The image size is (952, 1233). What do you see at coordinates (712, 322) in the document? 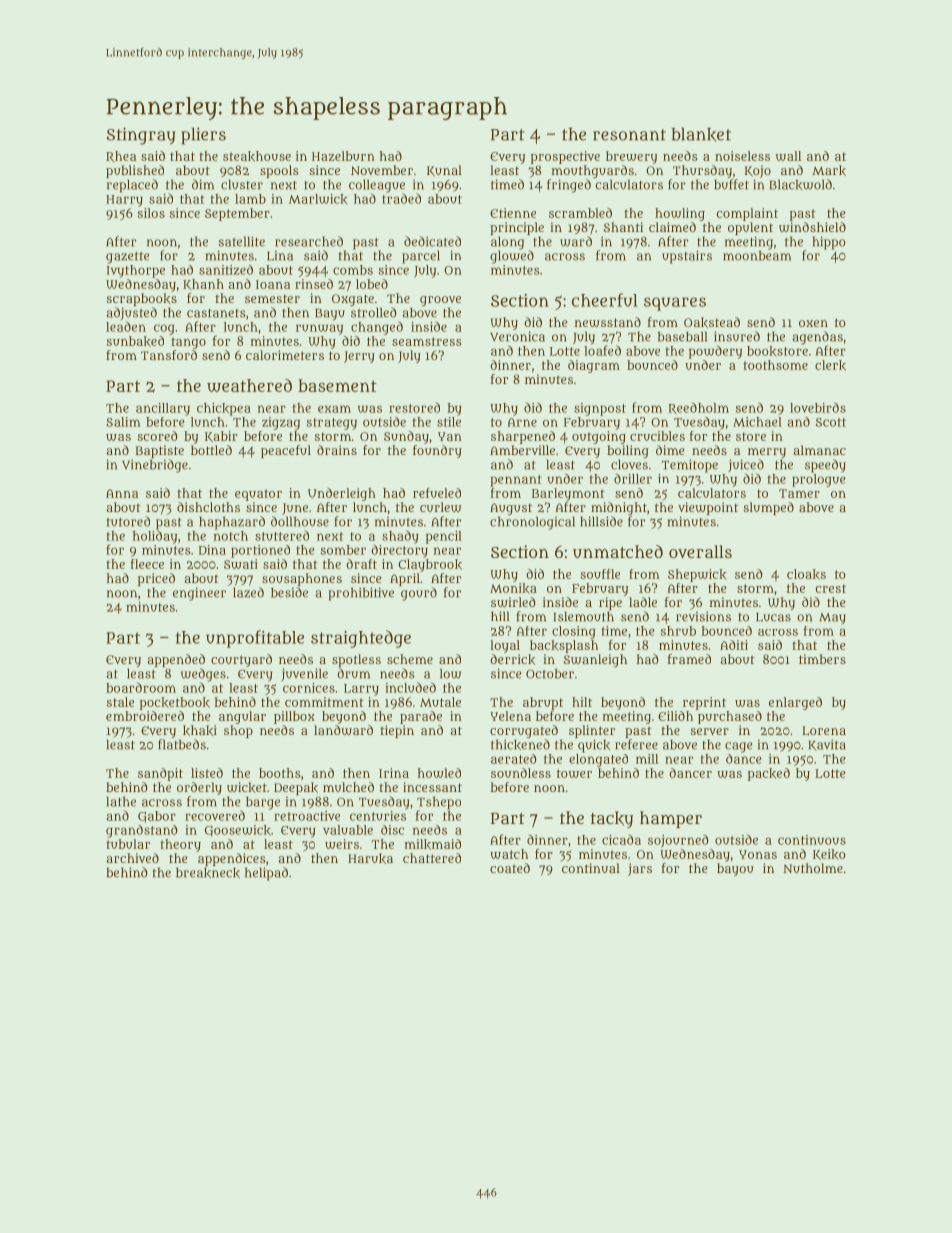
I see `Oakstead` at bounding box center [712, 322].
